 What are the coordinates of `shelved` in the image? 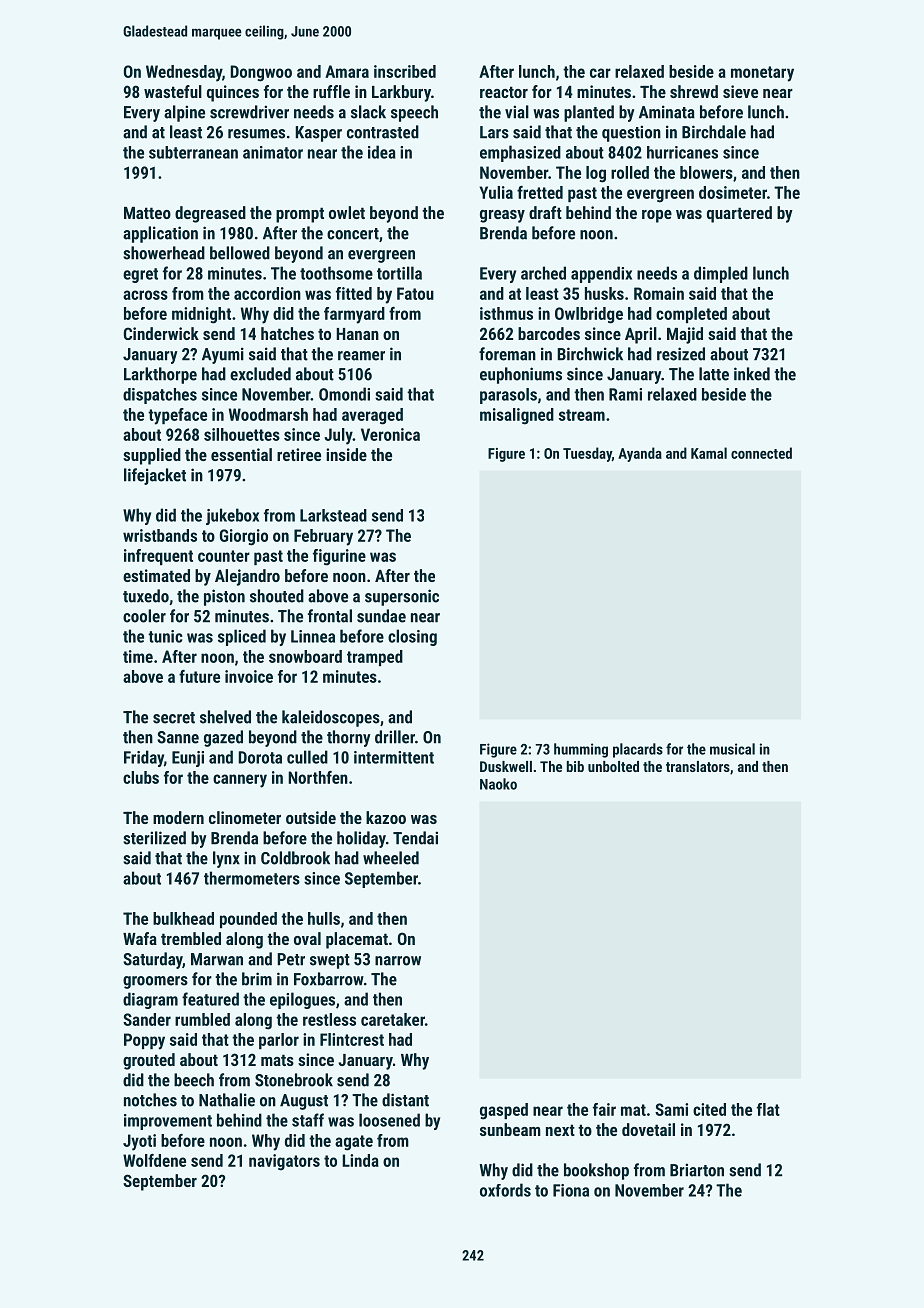 It's located at (225, 717).
